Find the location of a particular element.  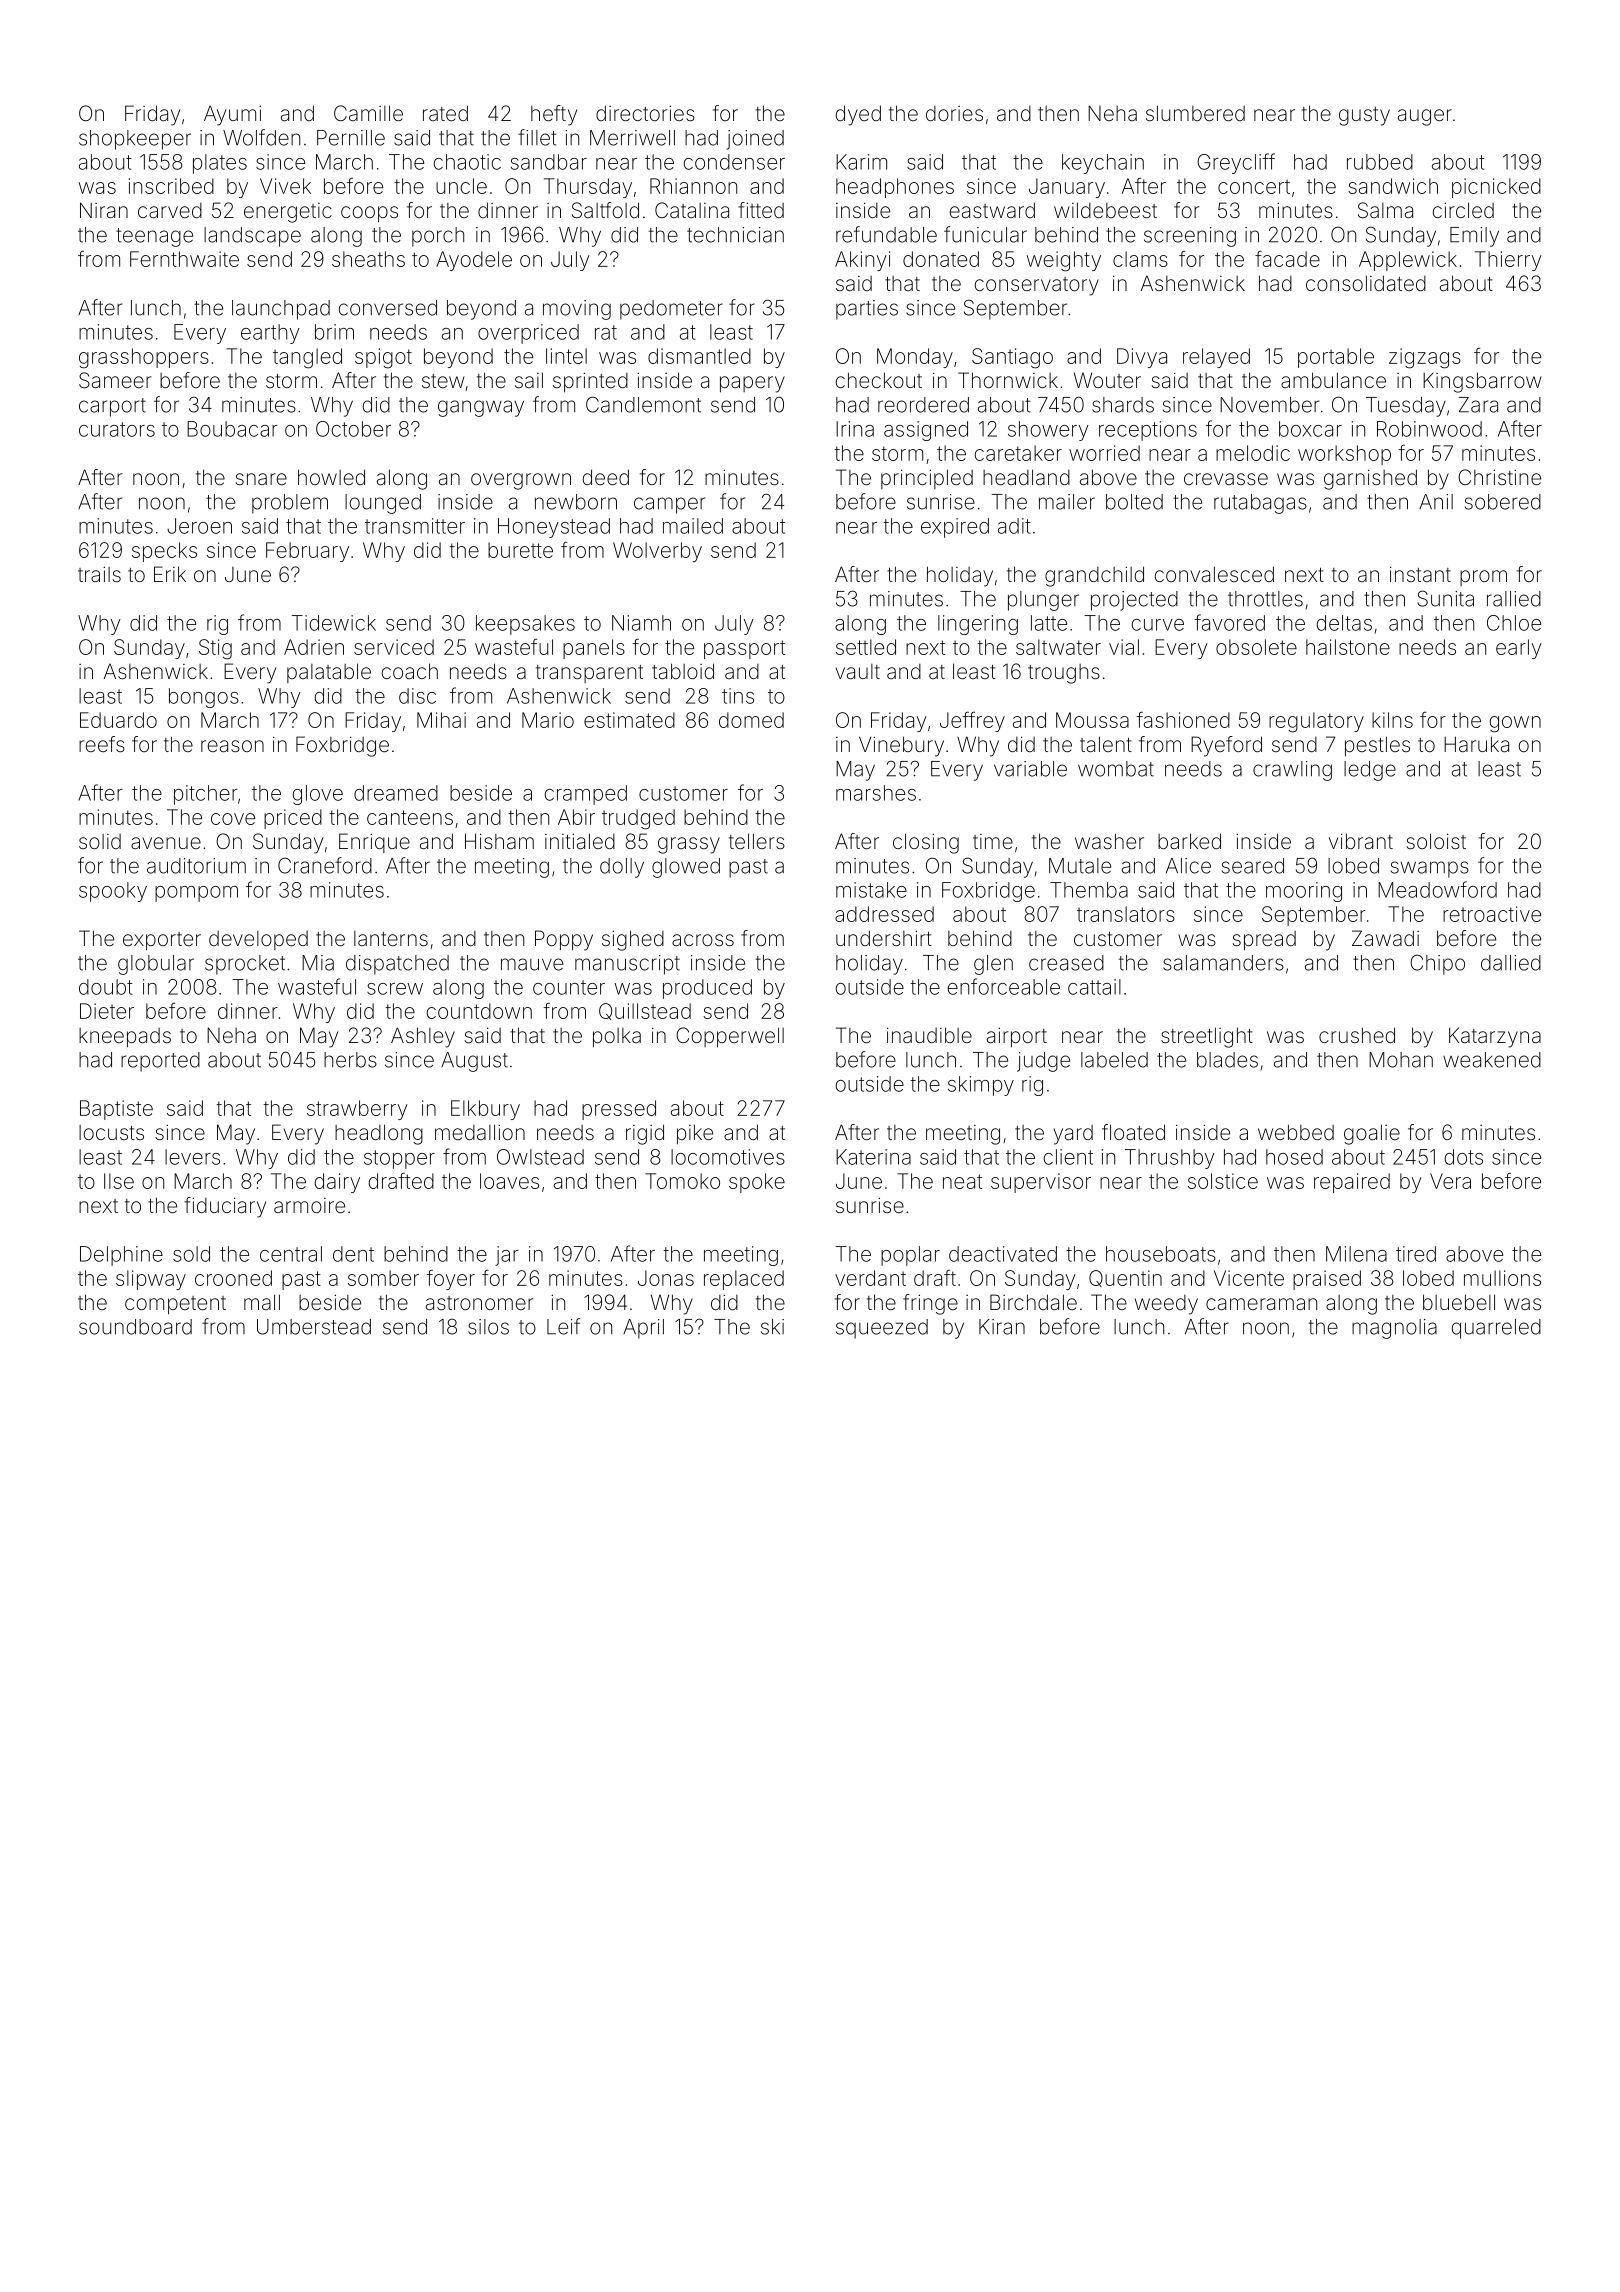

specks is located at coordinates (164, 552).
